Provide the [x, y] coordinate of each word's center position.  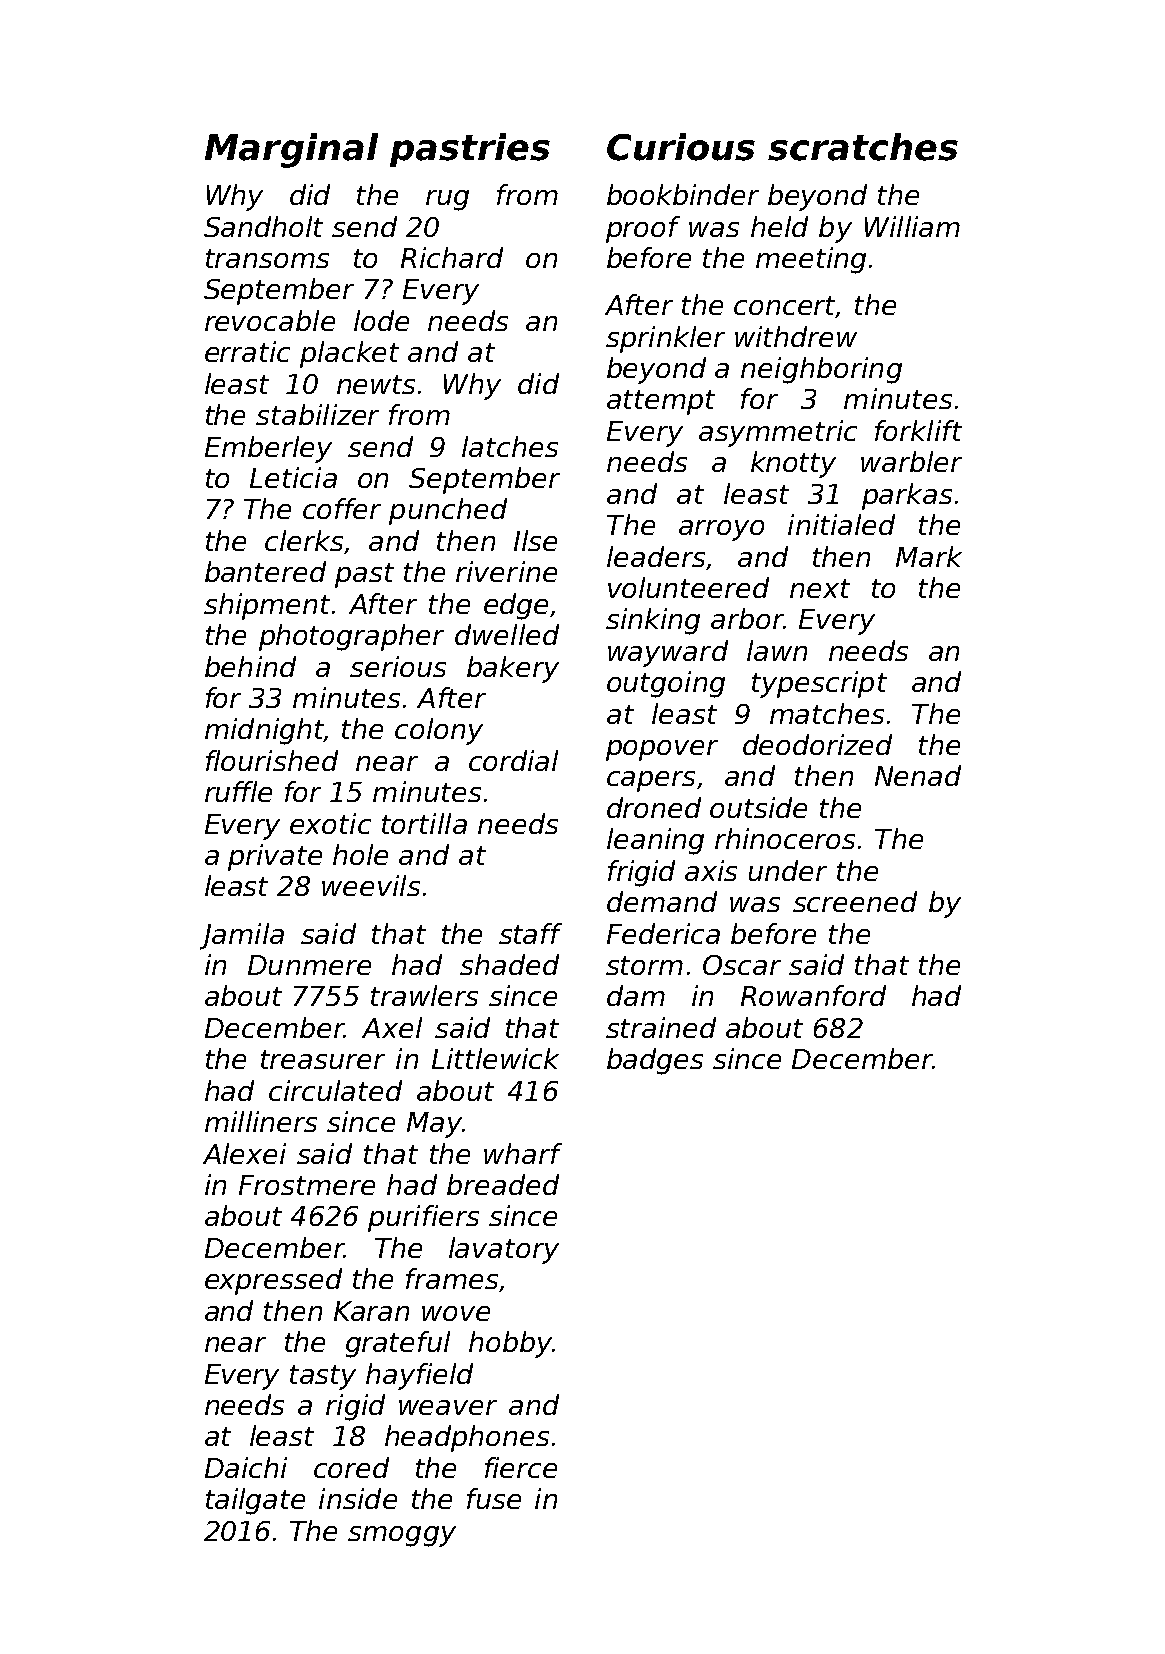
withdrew [796, 336]
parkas [907, 496]
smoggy [402, 1536]
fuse [494, 1498]
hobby [510, 1344]
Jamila [242, 936]
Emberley [268, 449]
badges [655, 1061]
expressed [273, 1281]
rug [447, 200]
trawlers [424, 995]
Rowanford [813, 995]
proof [643, 229]
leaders [656, 556]
